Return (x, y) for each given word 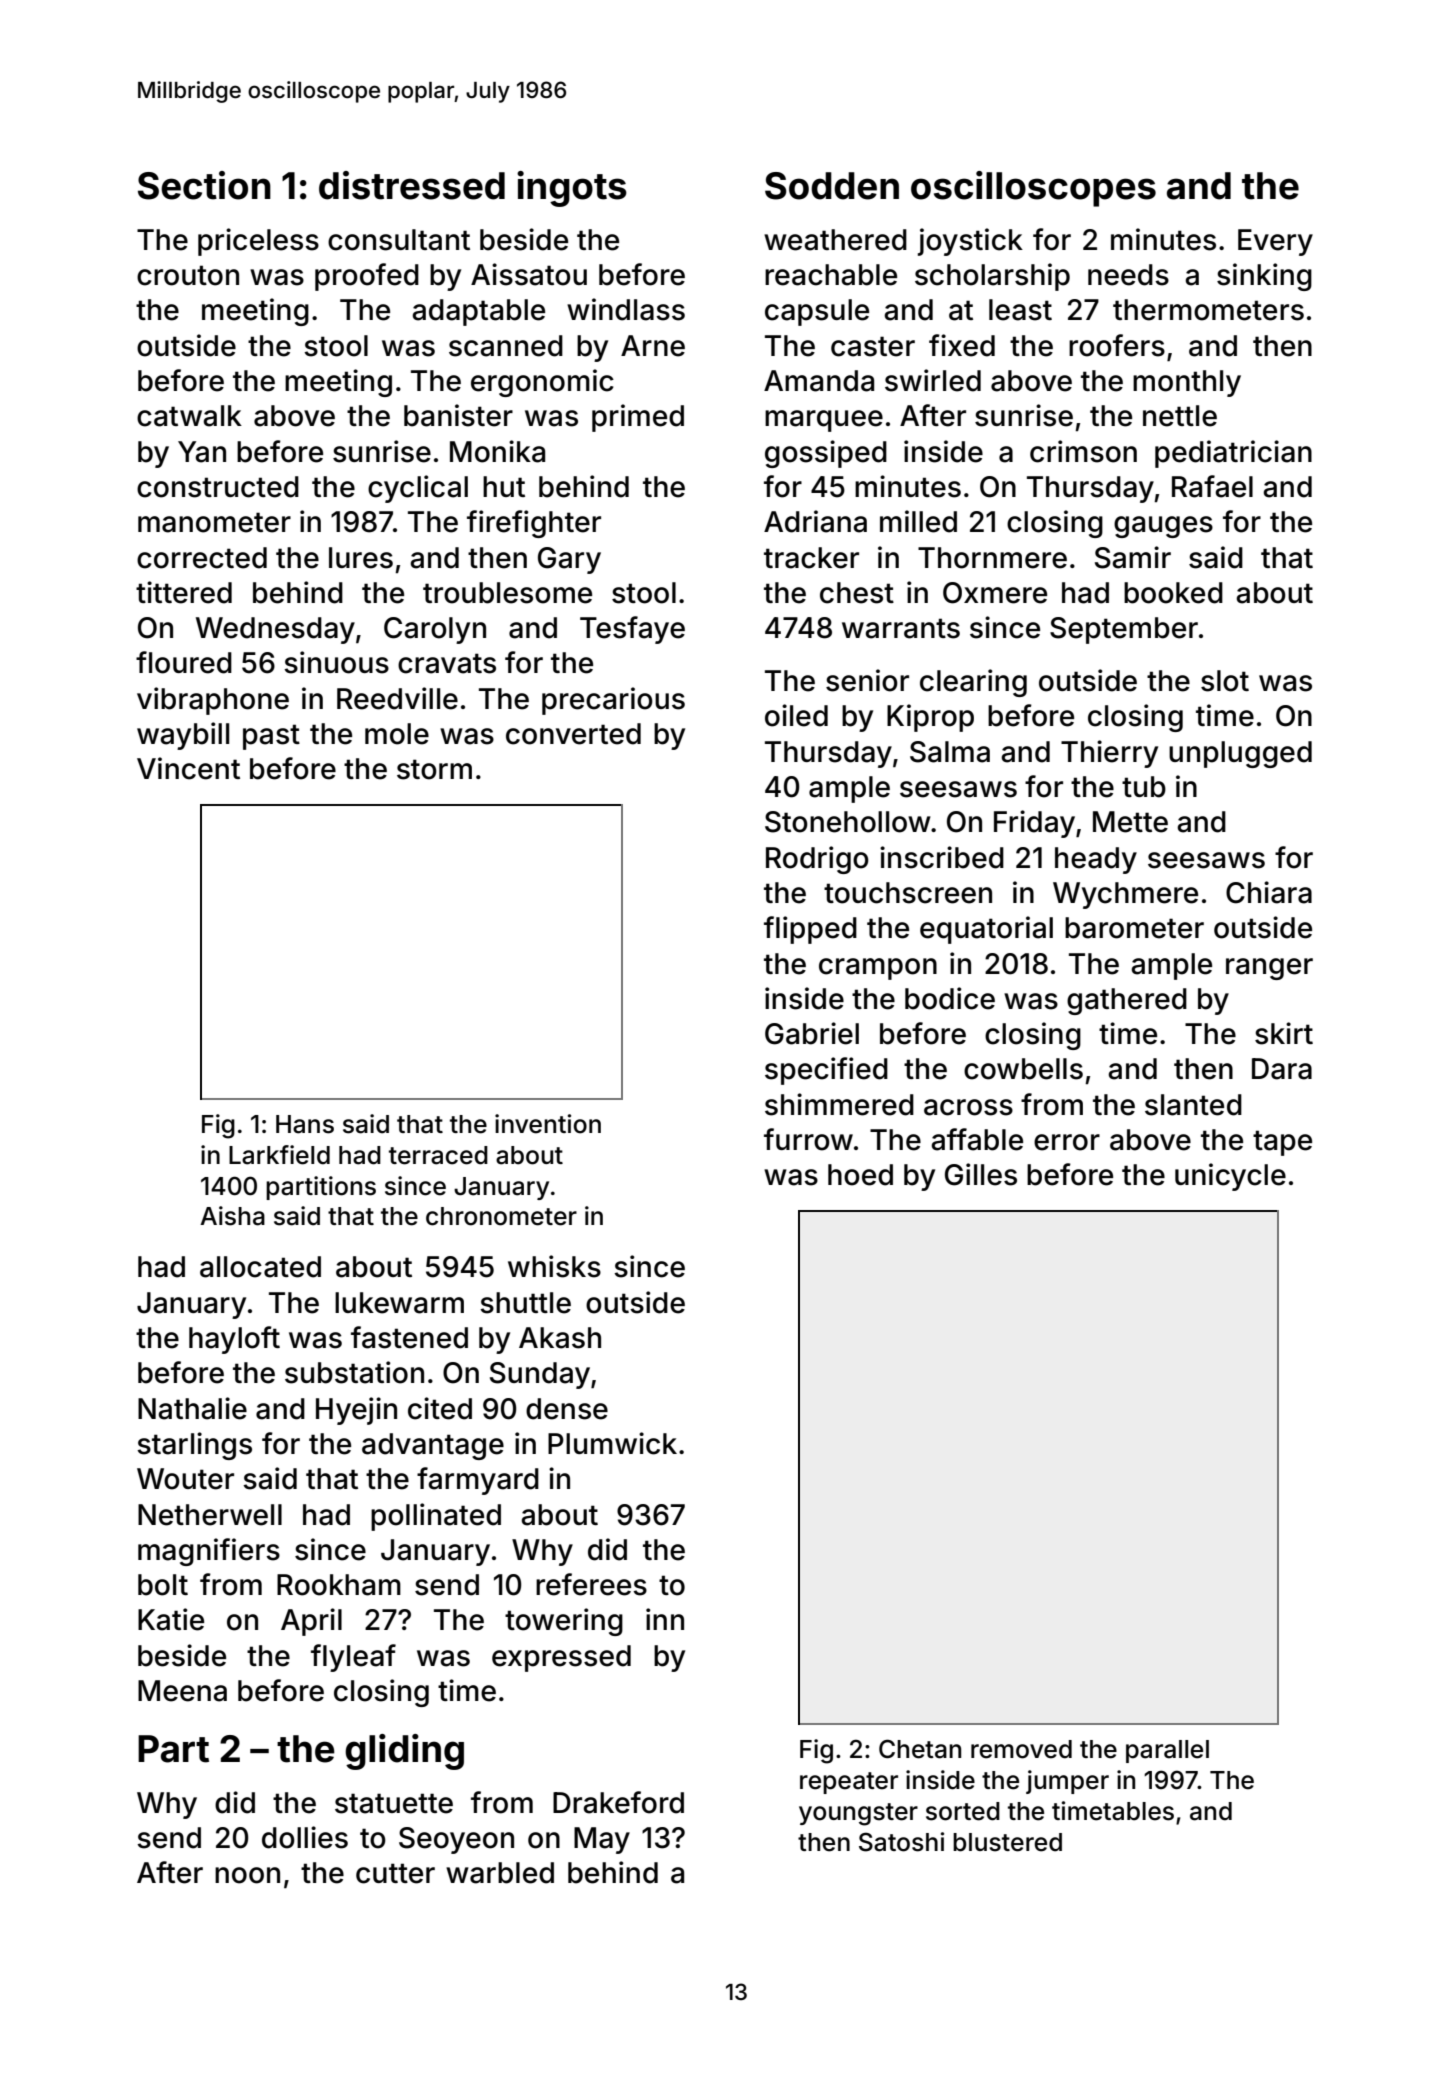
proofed (367, 277)
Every (1275, 242)
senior (867, 680)
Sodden (832, 186)
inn (665, 1619)
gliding (404, 1752)
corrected (202, 558)
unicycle (1230, 1177)
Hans (305, 1124)
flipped (810, 930)
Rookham (339, 1585)
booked (1173, 593)
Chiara (1269, 892)
